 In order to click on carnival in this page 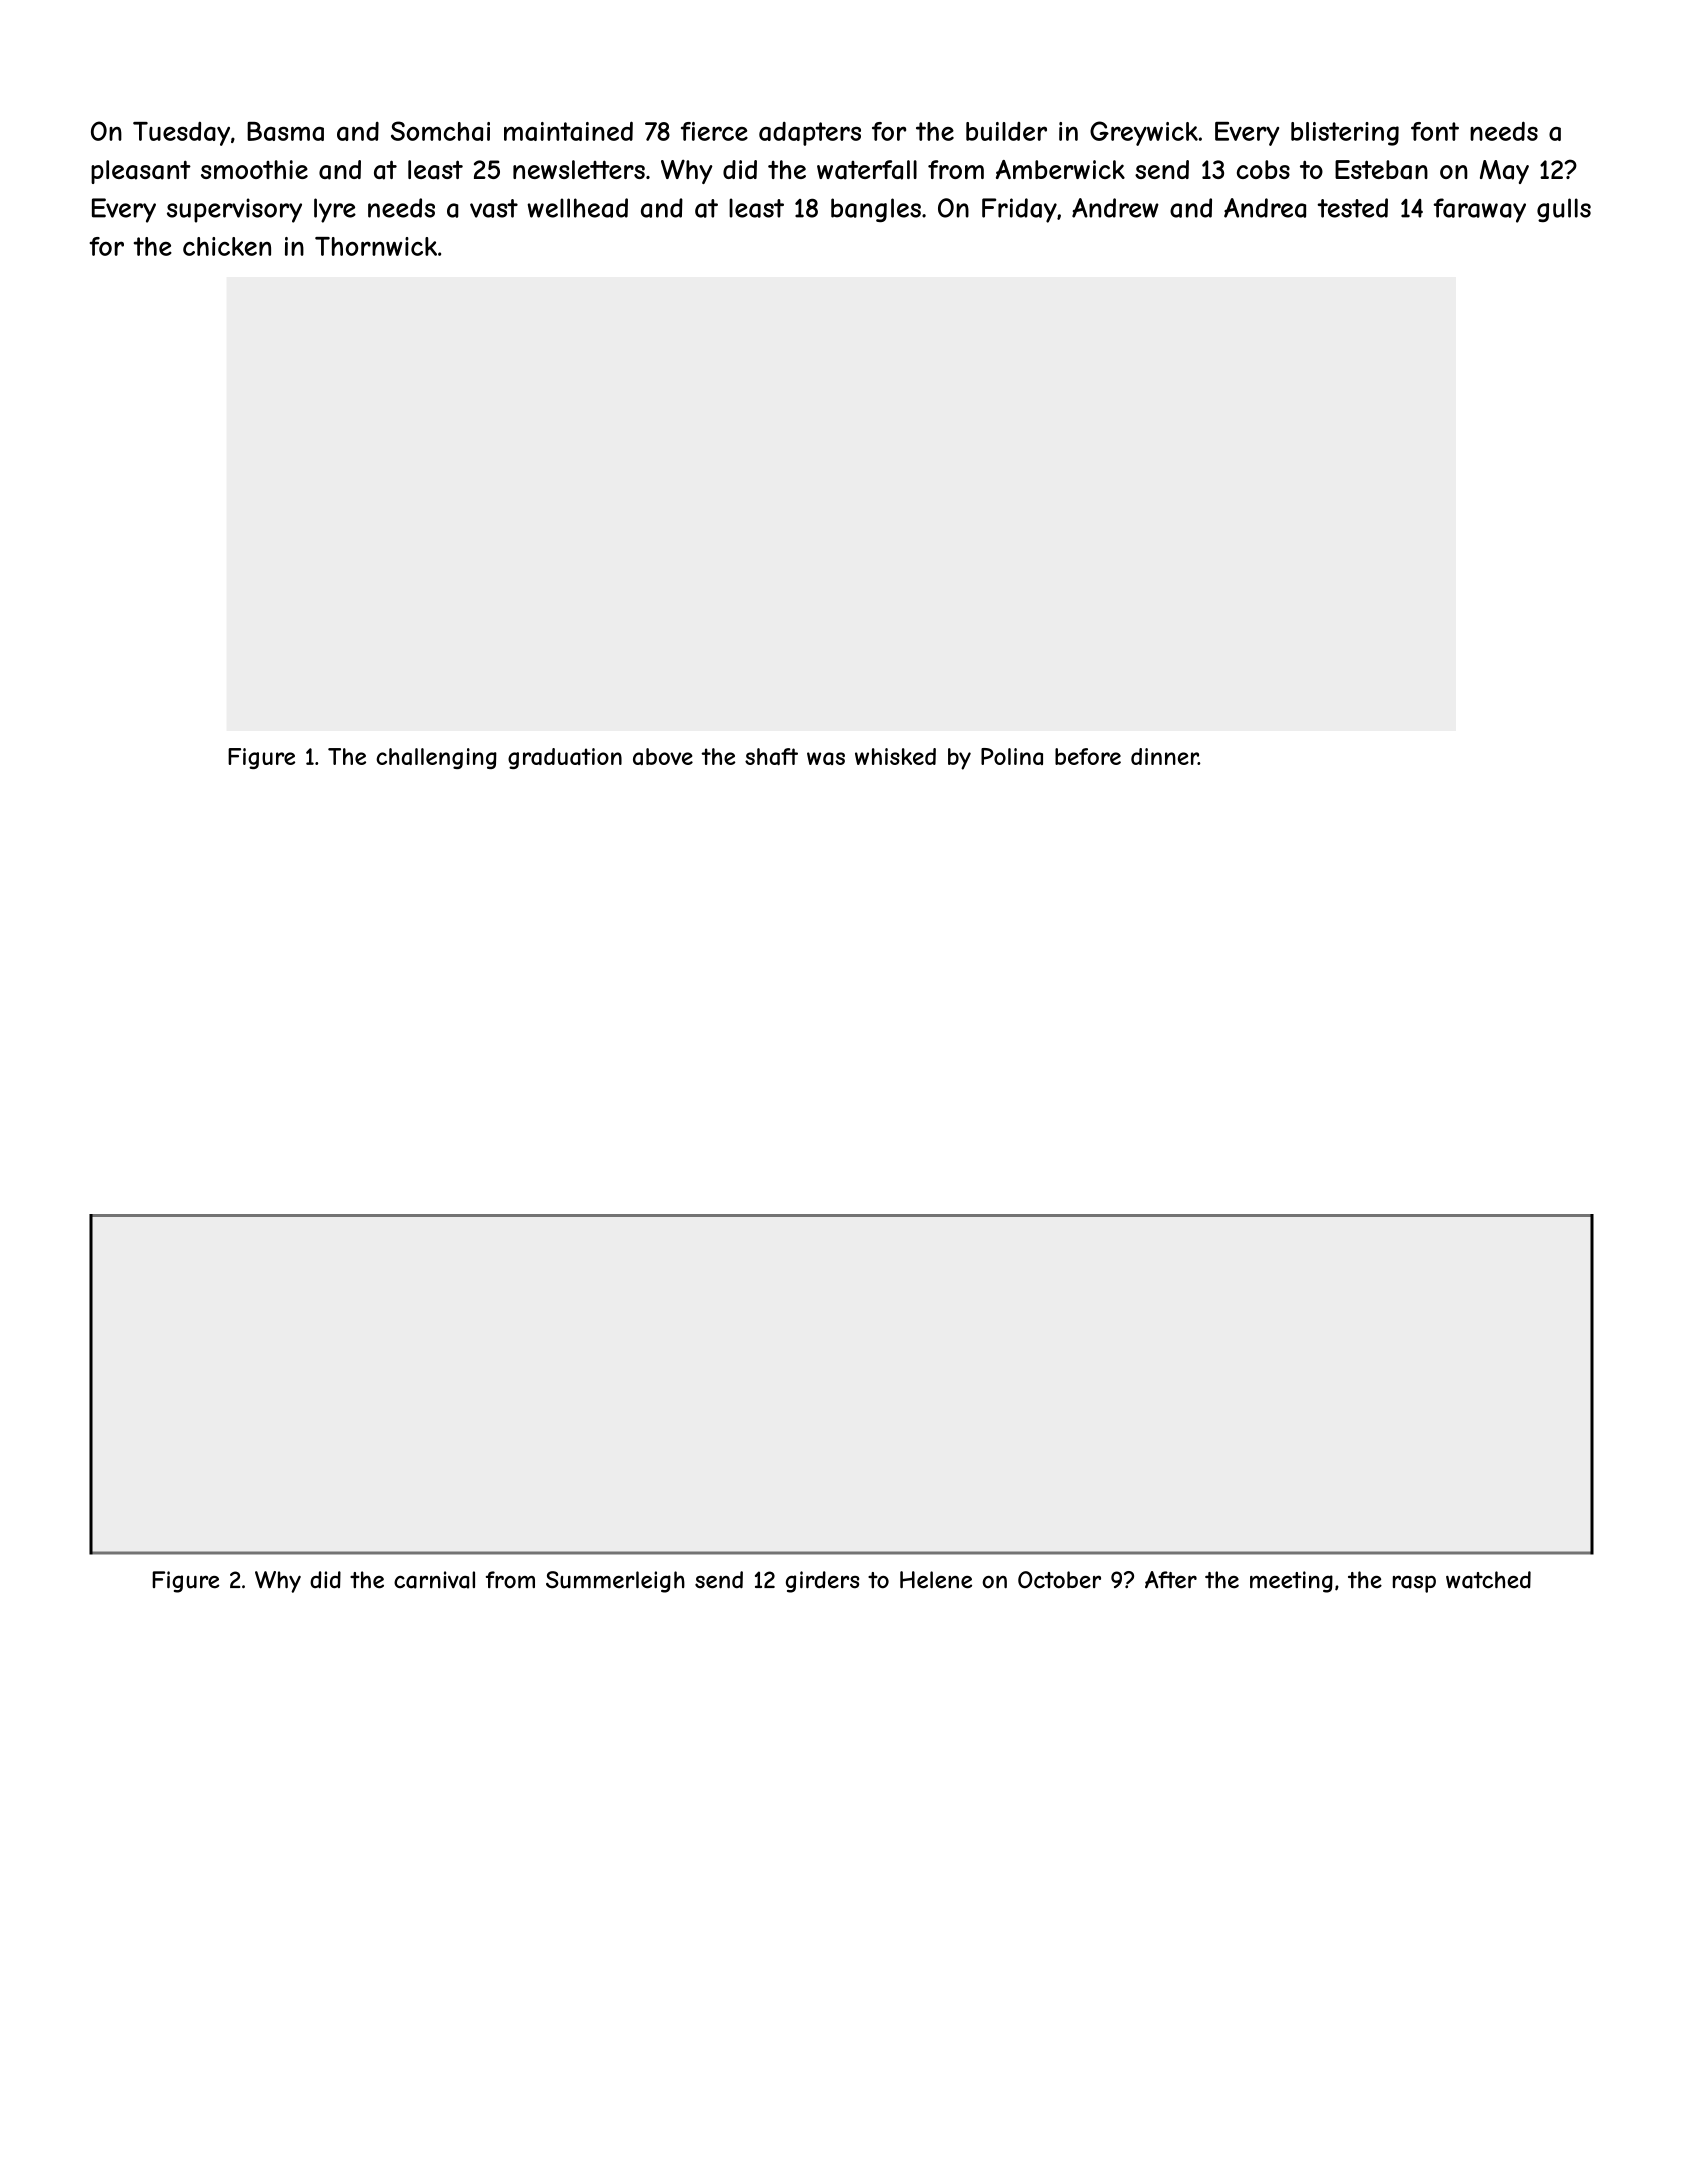, I will do `click(434, 1580)`.
